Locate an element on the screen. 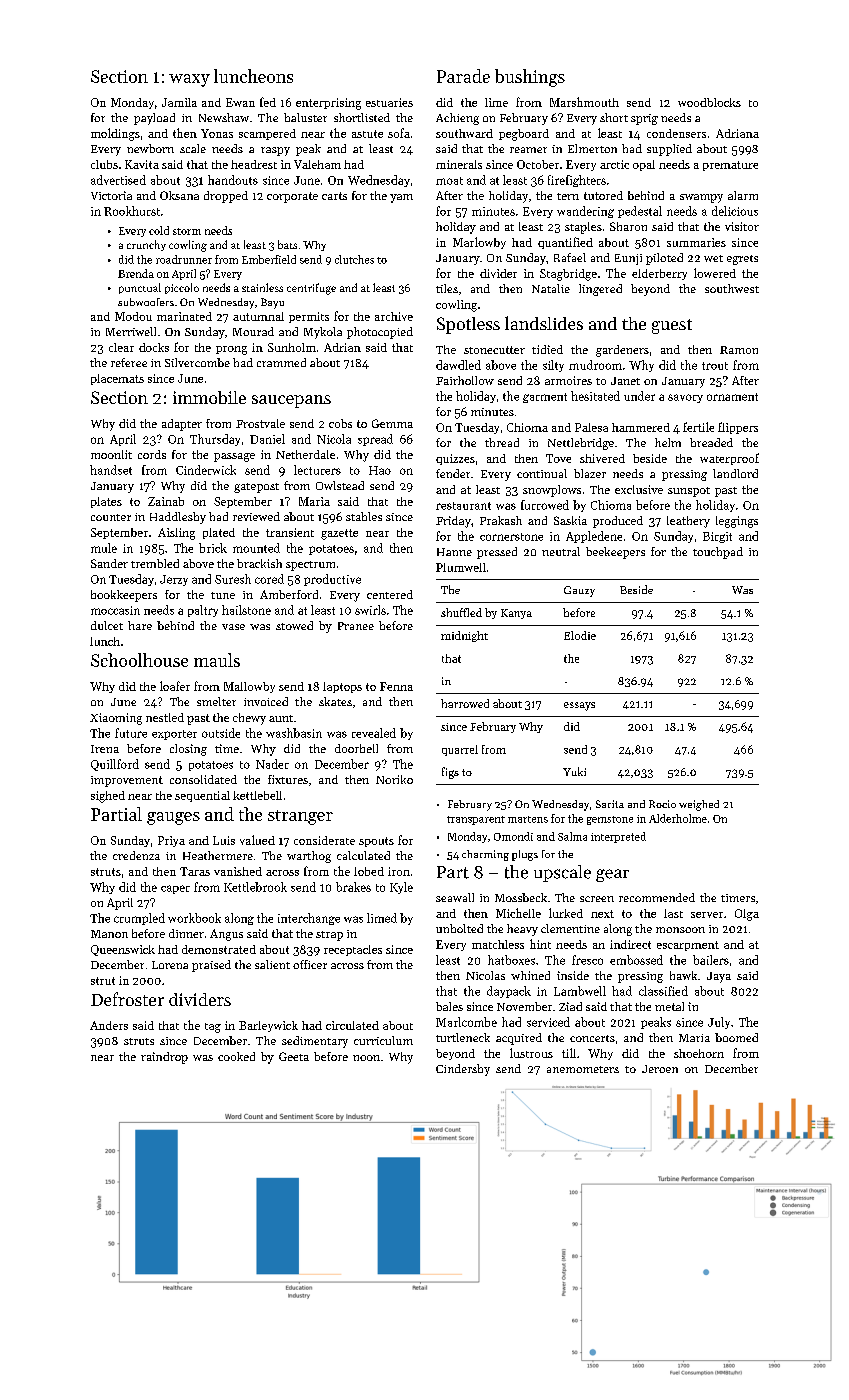 The width and height of the screenshot is (849, 1400). fed is located at coordinates (268, 102).
